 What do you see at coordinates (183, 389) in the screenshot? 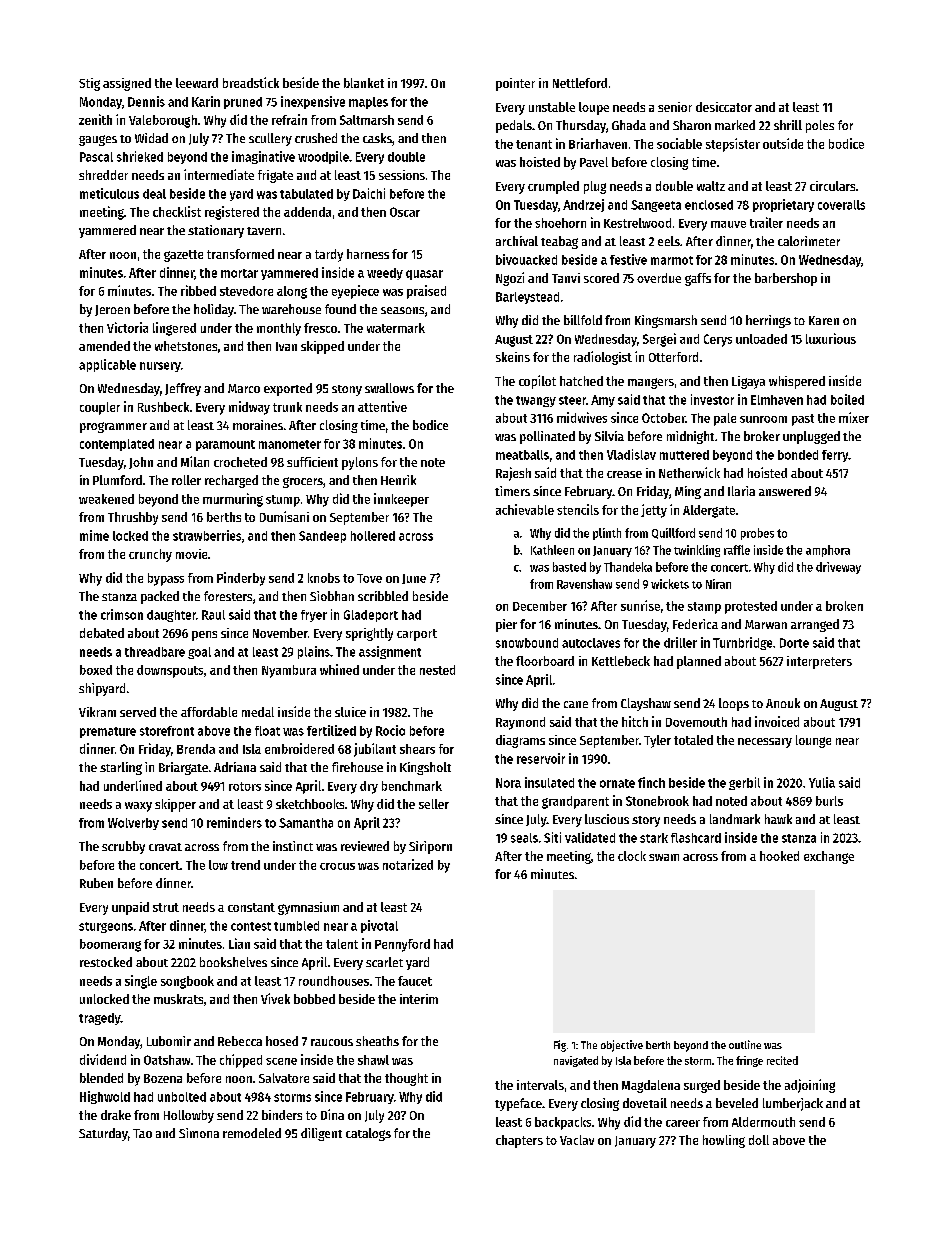
I see `Jeffrey` at bounding box center [183, 389].
